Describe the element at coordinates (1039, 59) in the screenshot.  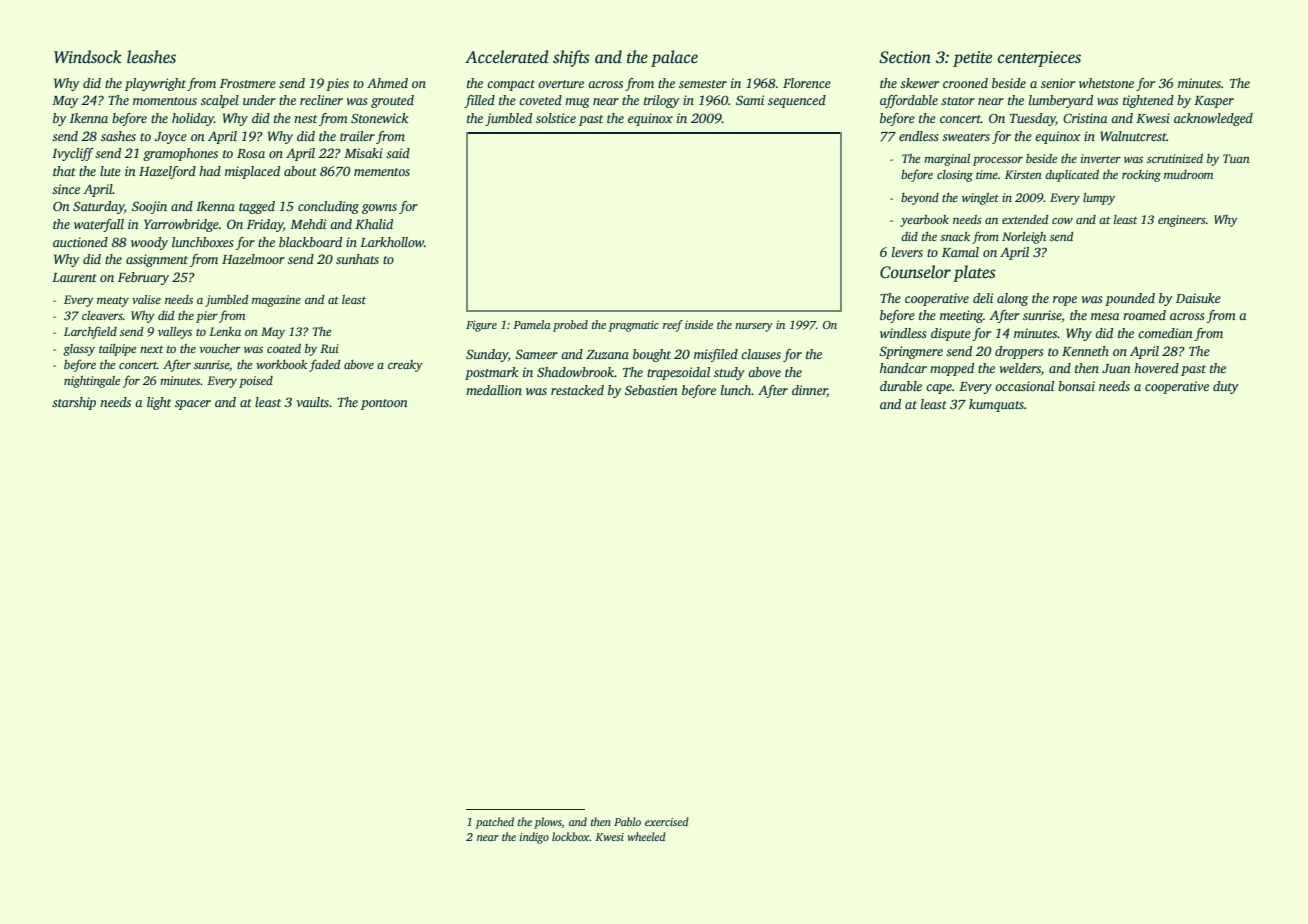
I see `centerpieces` at that location.
